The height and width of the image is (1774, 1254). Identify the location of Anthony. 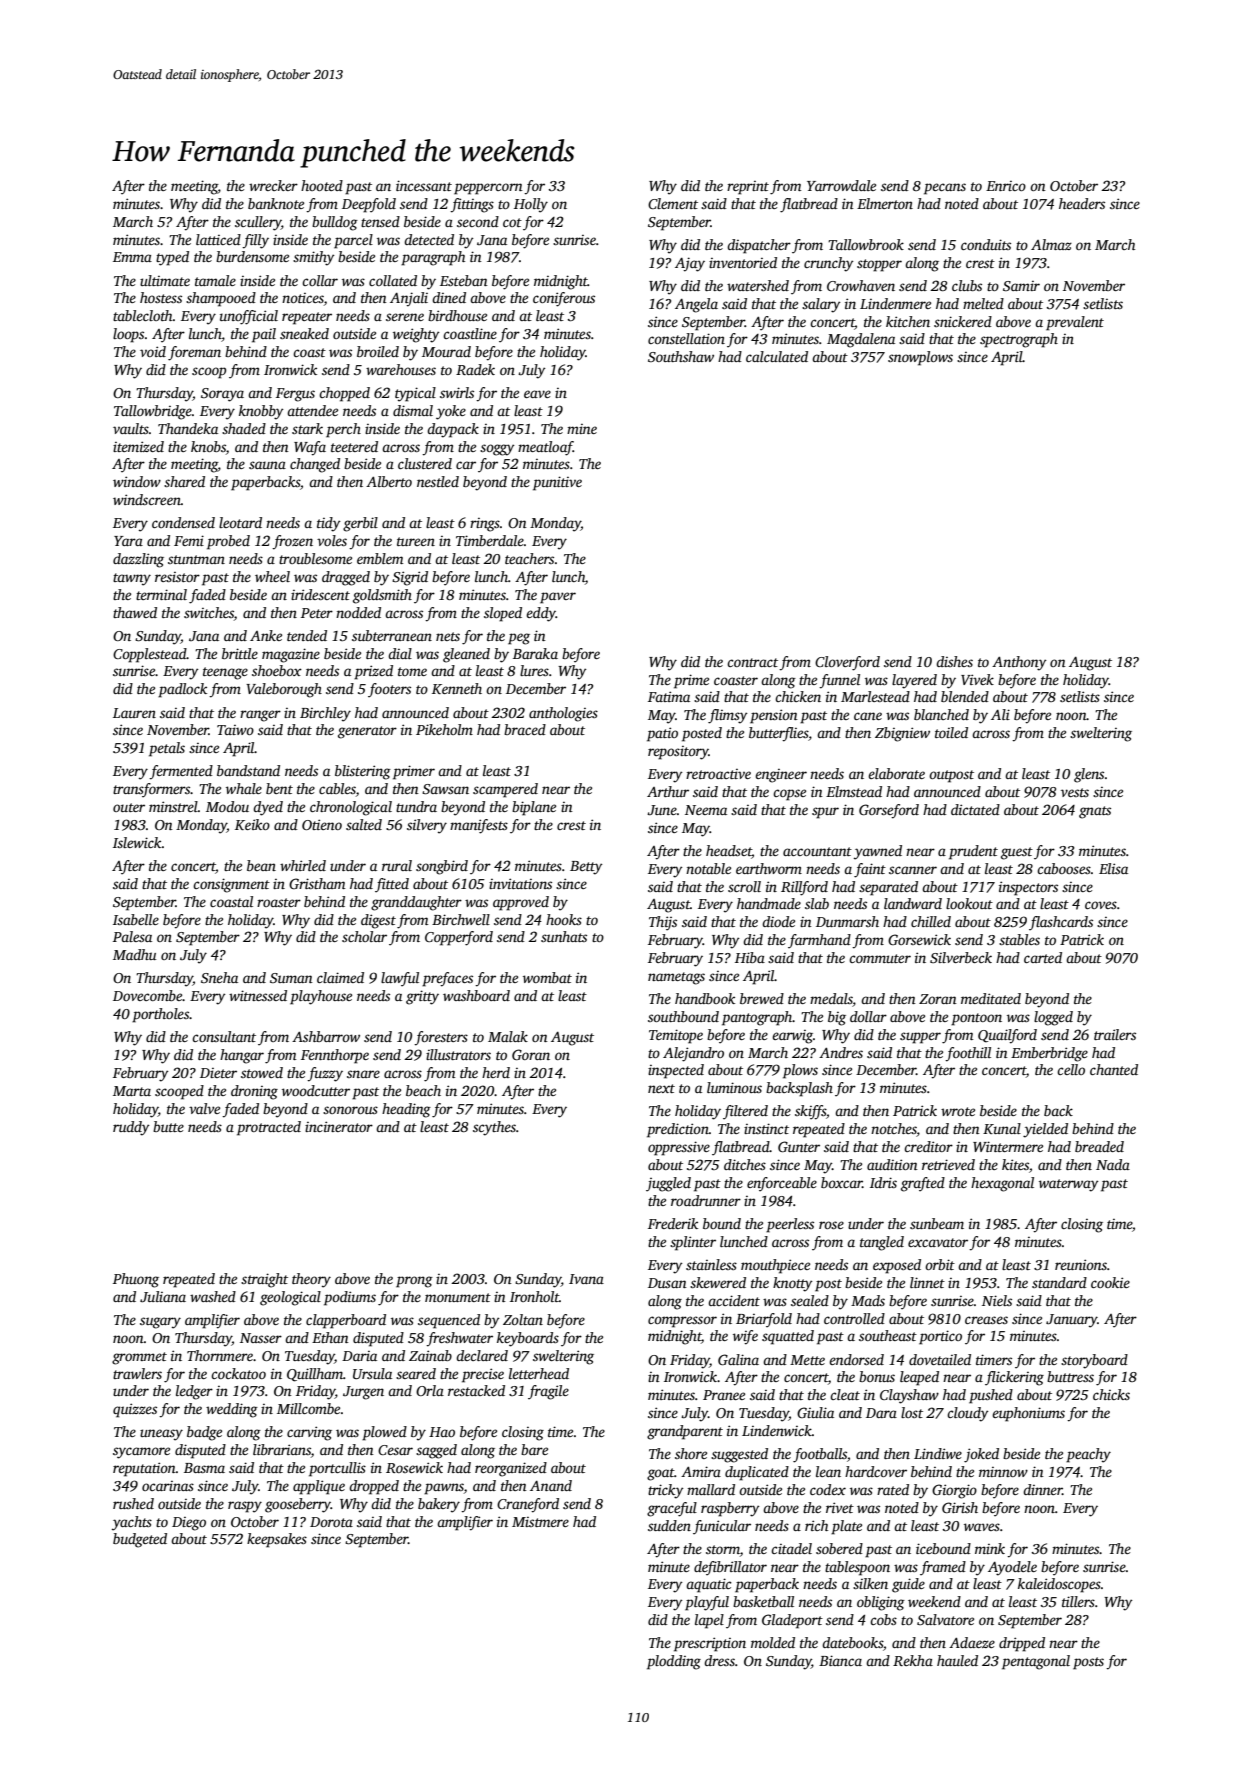
(1019, 663).
